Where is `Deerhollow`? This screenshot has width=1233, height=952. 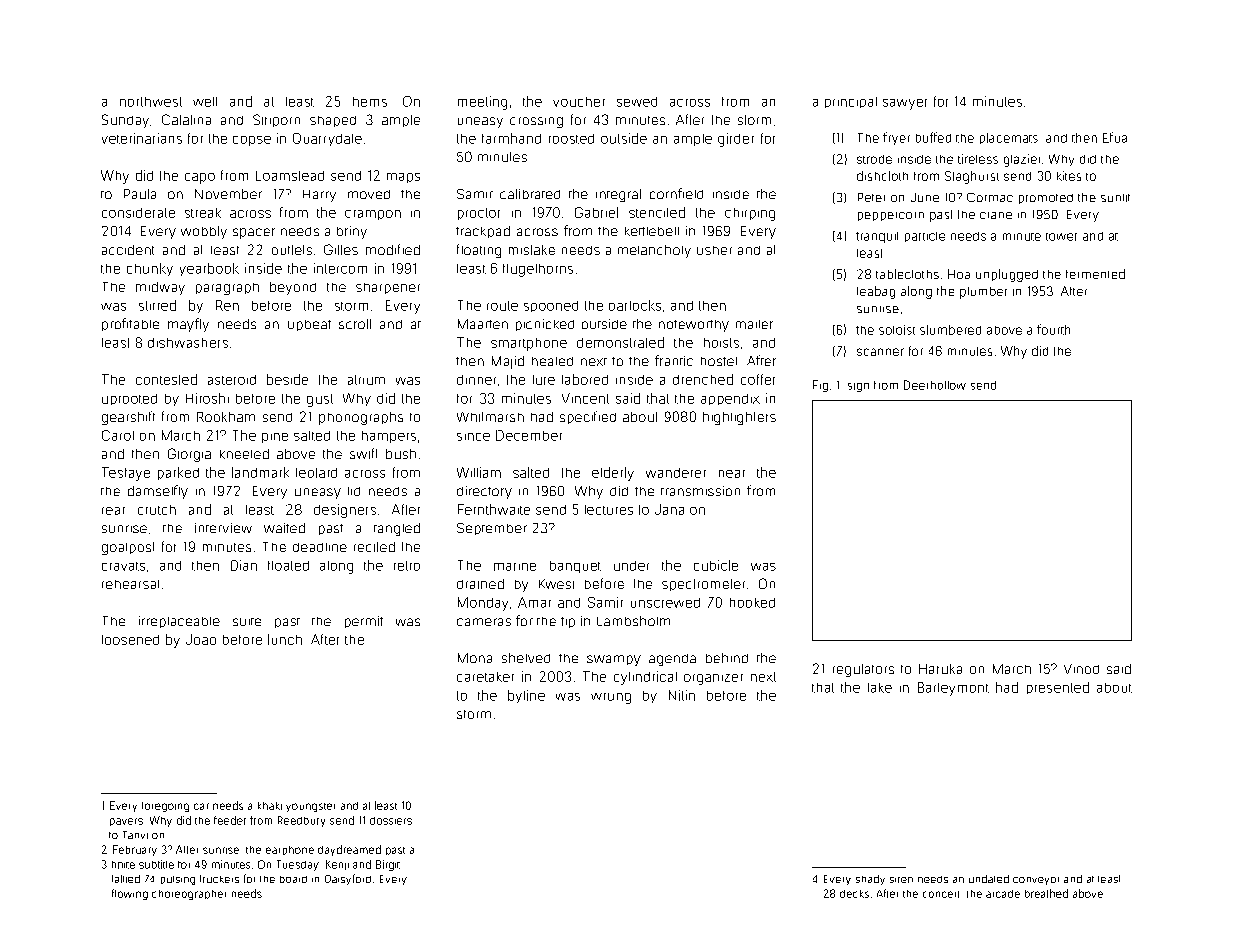 Deerhollow is located at coordinates (935, 385).
